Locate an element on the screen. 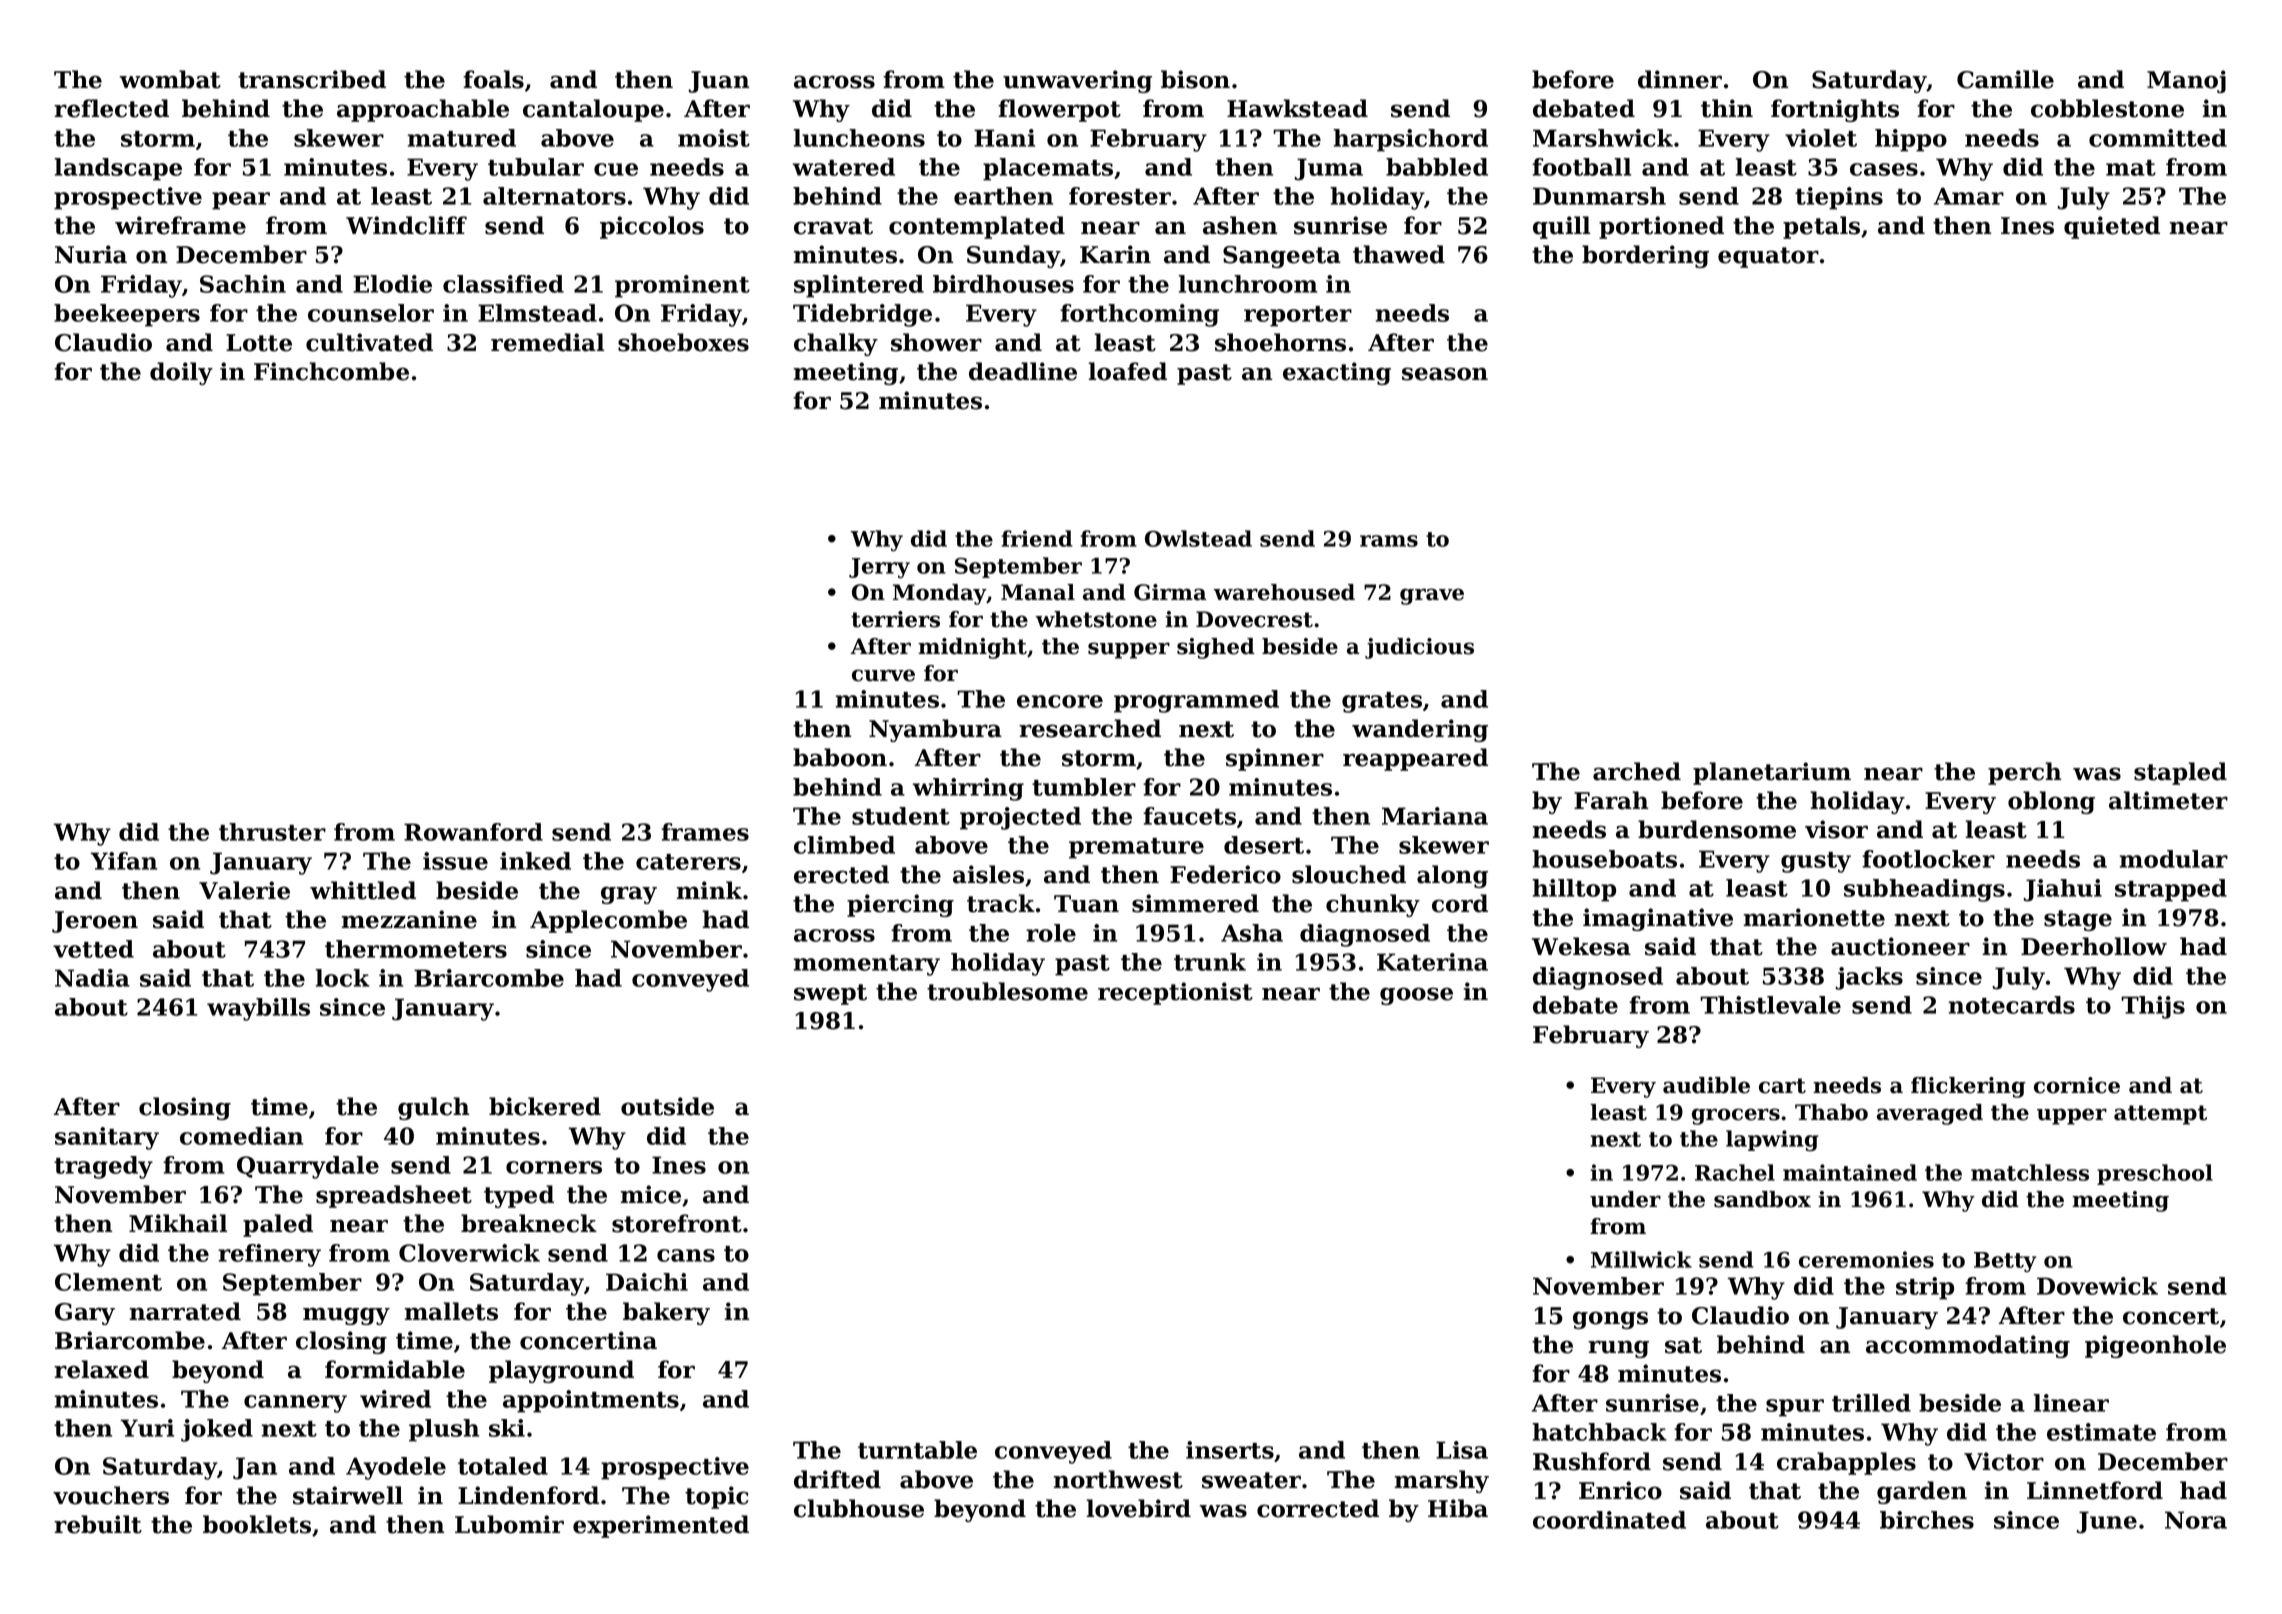 This screenshot has width=2282, height=1614. storefront is located at coordinates (677, 1223).
